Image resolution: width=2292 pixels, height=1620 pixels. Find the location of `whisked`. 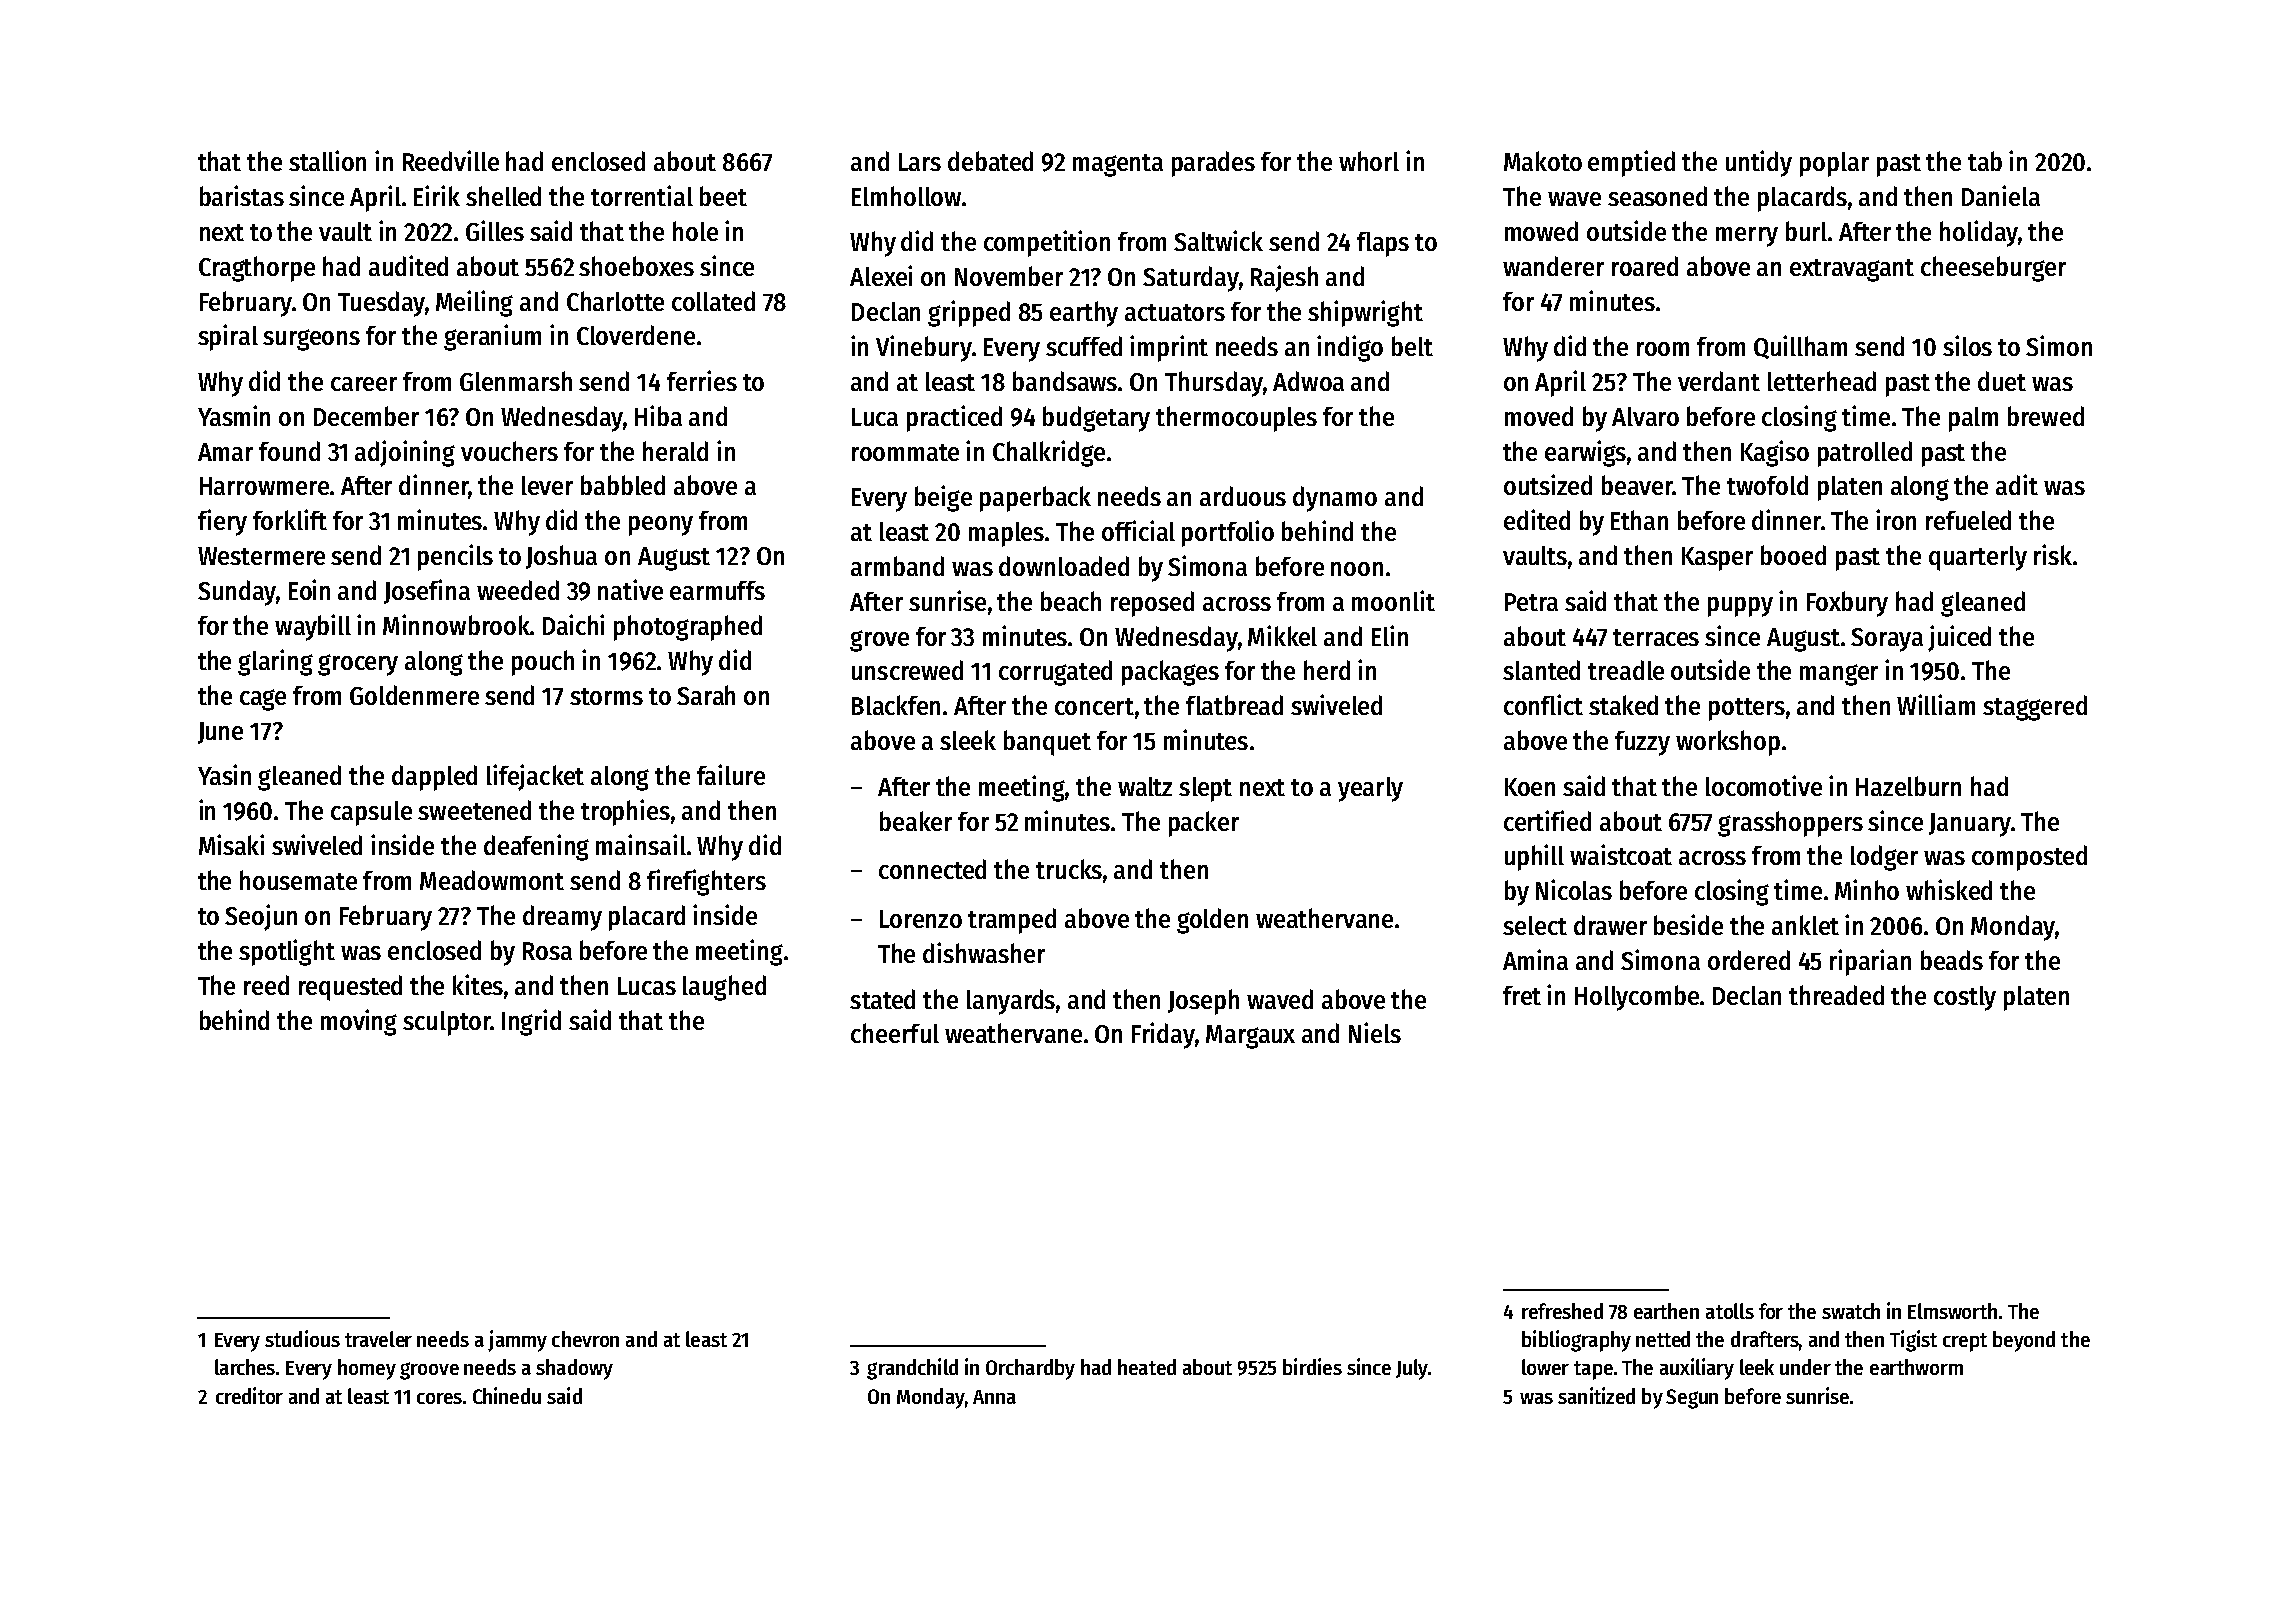

whisked is located at coordinates (1949, 889).
